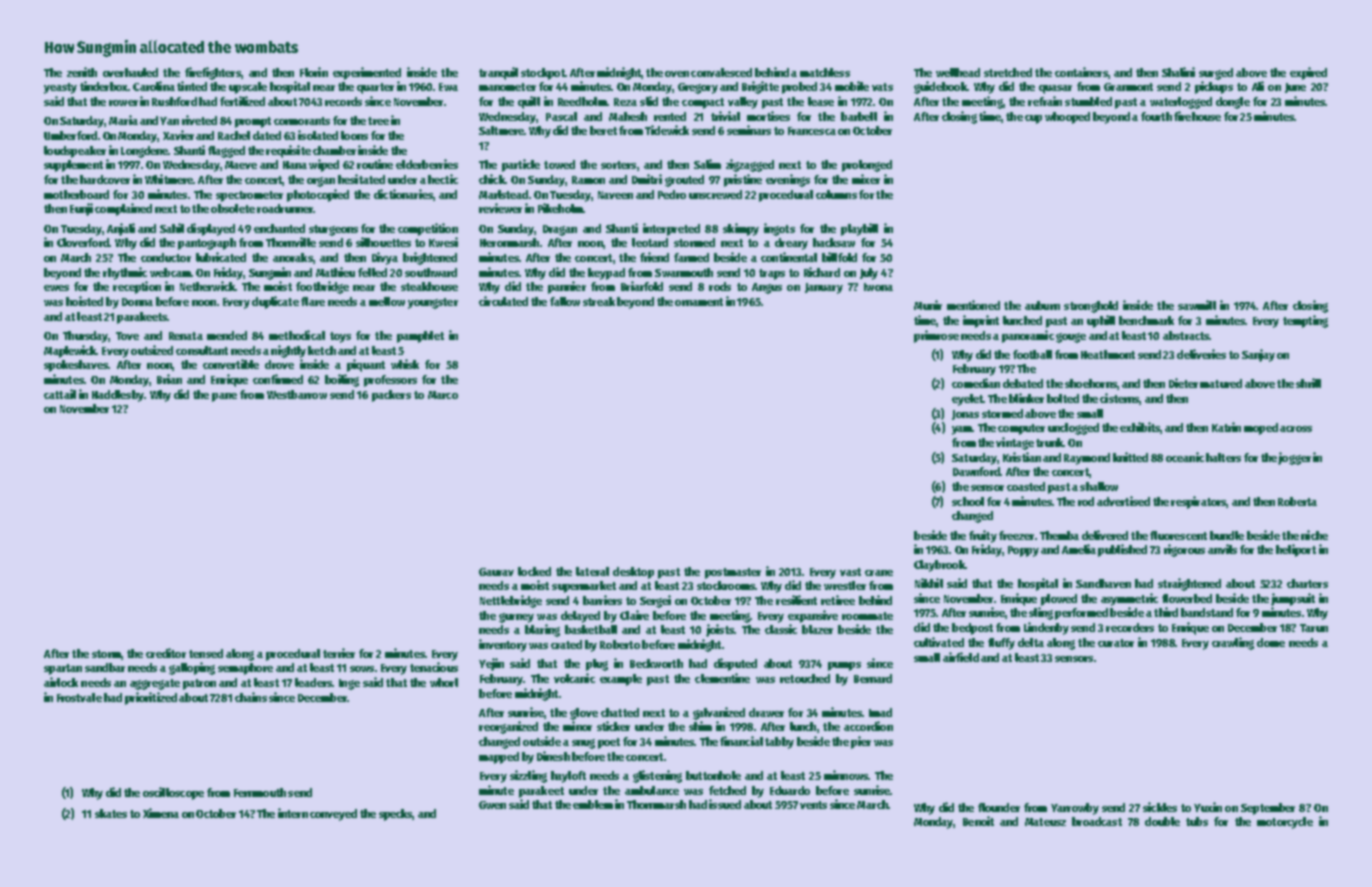  What do you see at coordinates (743, 103) in the screenshot?
I see `valley` at bounding box center [743, 103].
